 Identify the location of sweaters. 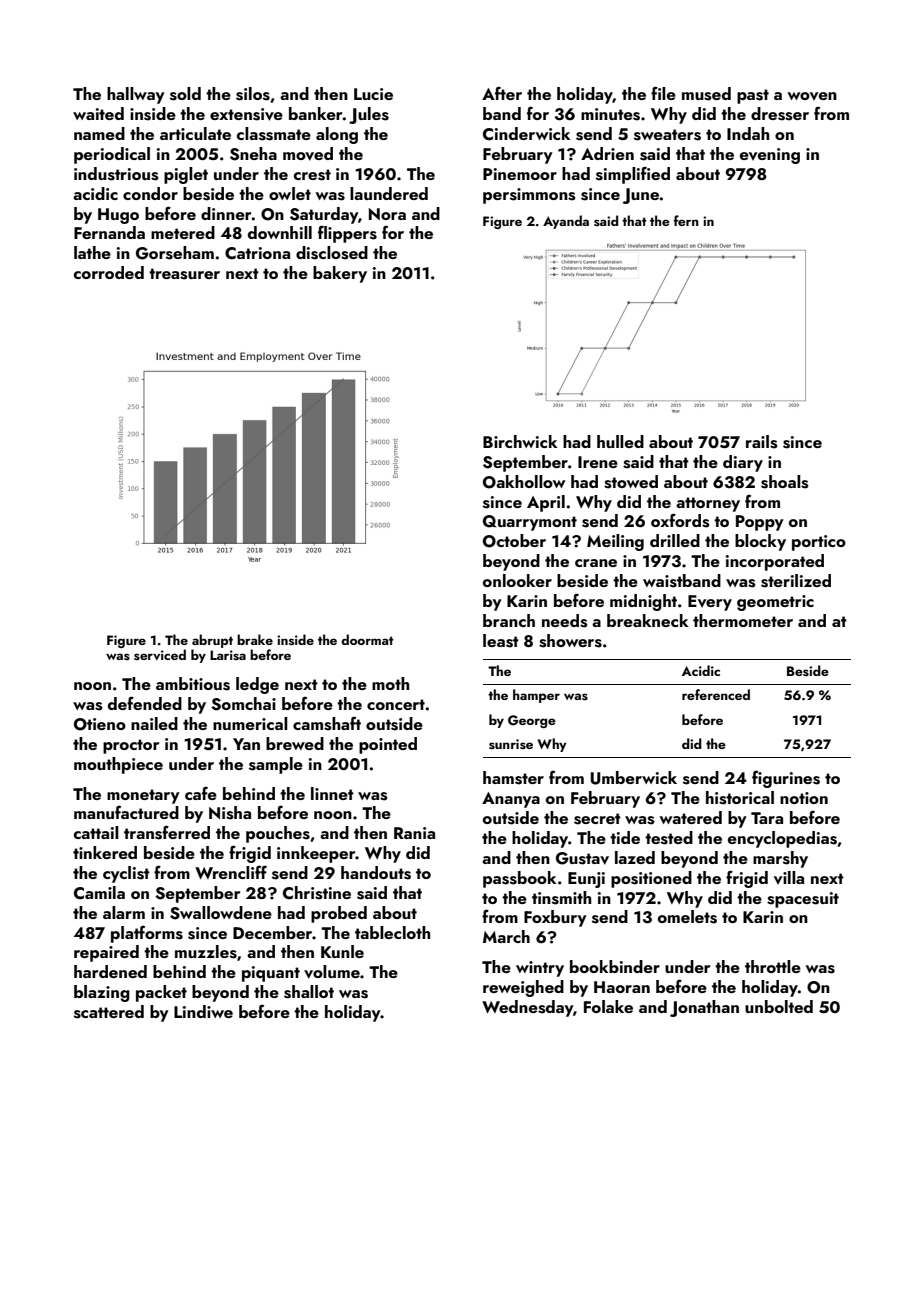
(667, 135).
